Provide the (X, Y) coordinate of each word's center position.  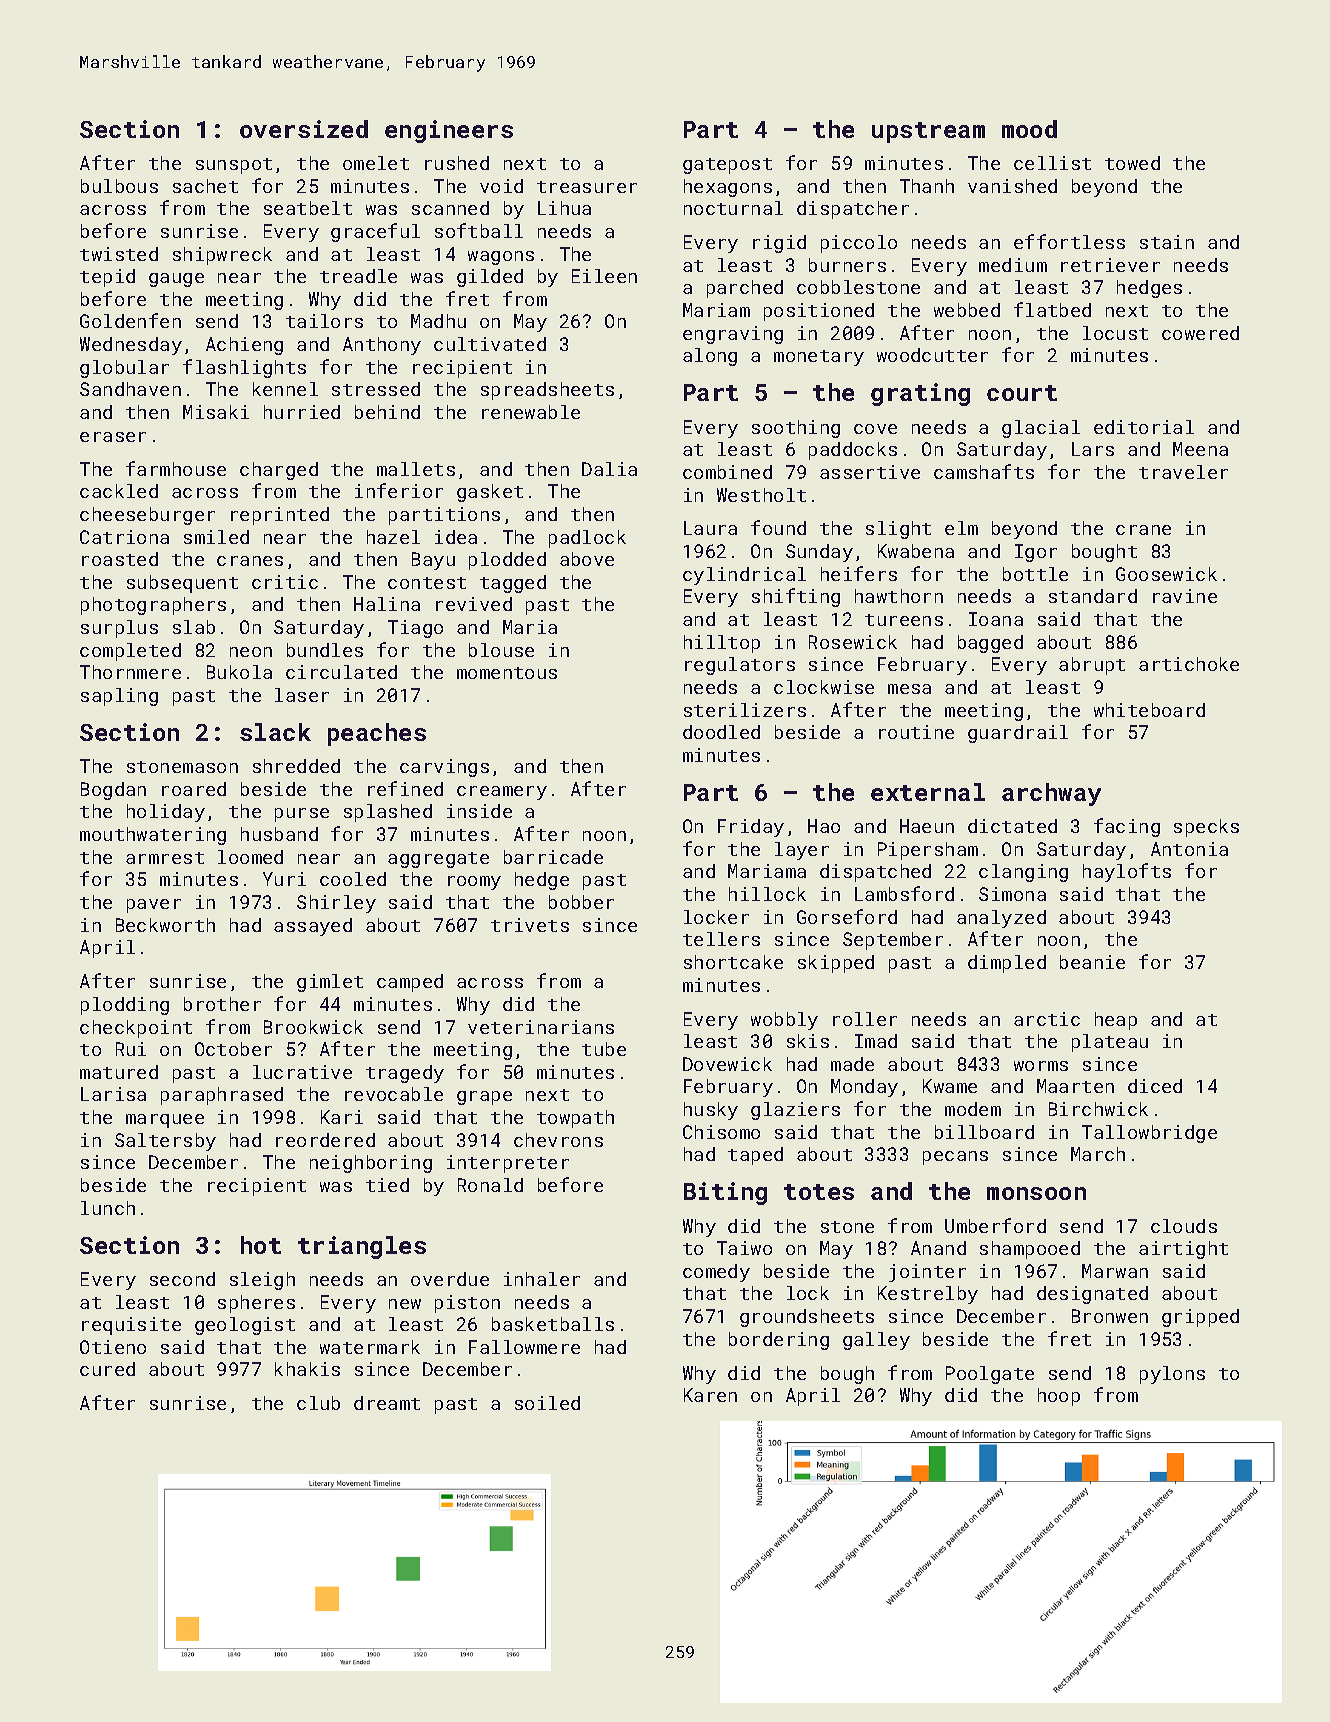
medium (1013, 265)
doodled (721, 732)
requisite (131, 1326)
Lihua (564, 208)
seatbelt (308, 208)
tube (604, 1049)
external (928, 792)
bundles (325, 650)
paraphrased (222, 1096)
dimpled (1007, 964)
